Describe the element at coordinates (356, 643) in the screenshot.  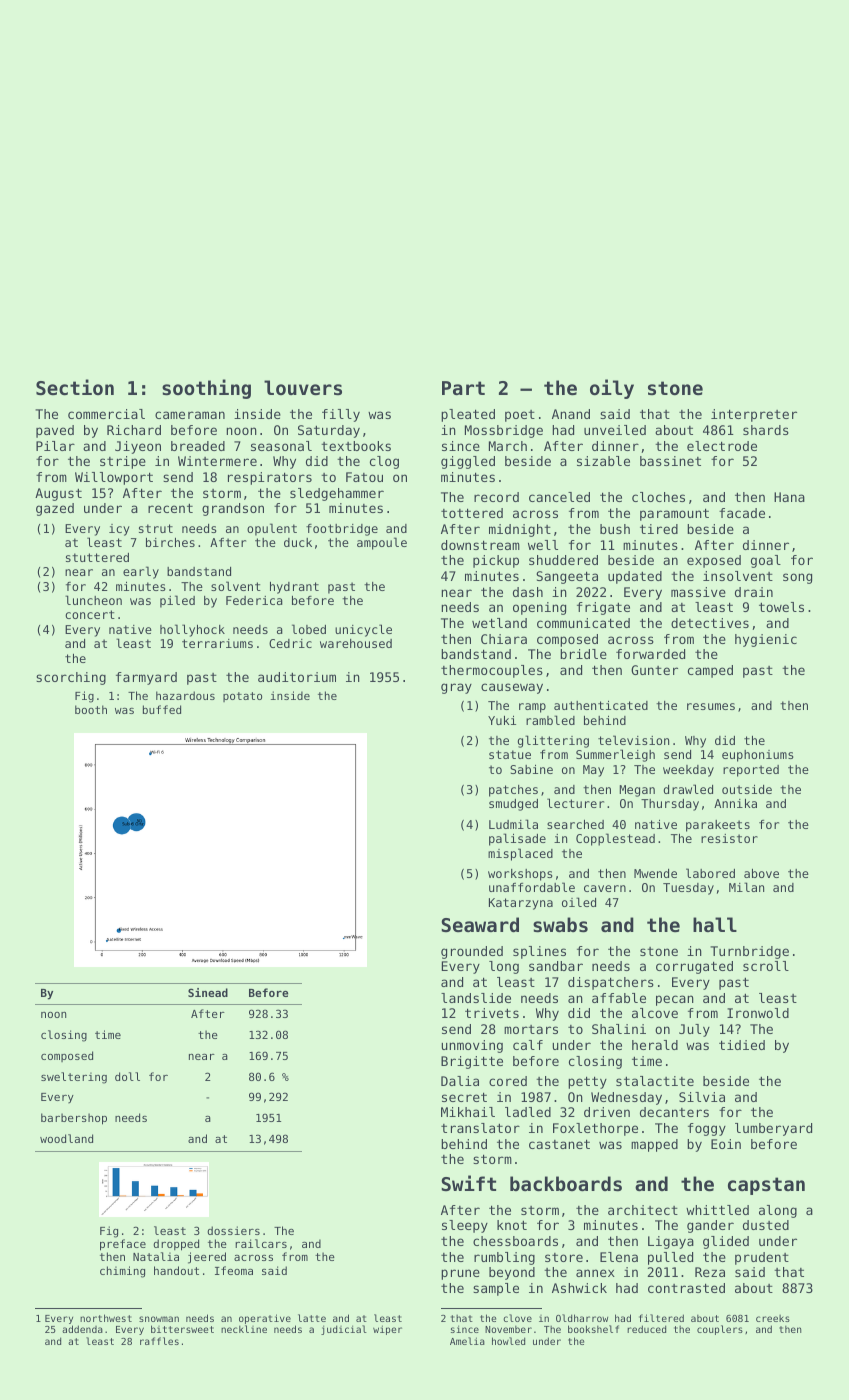
I see `warehoused` at that location.
